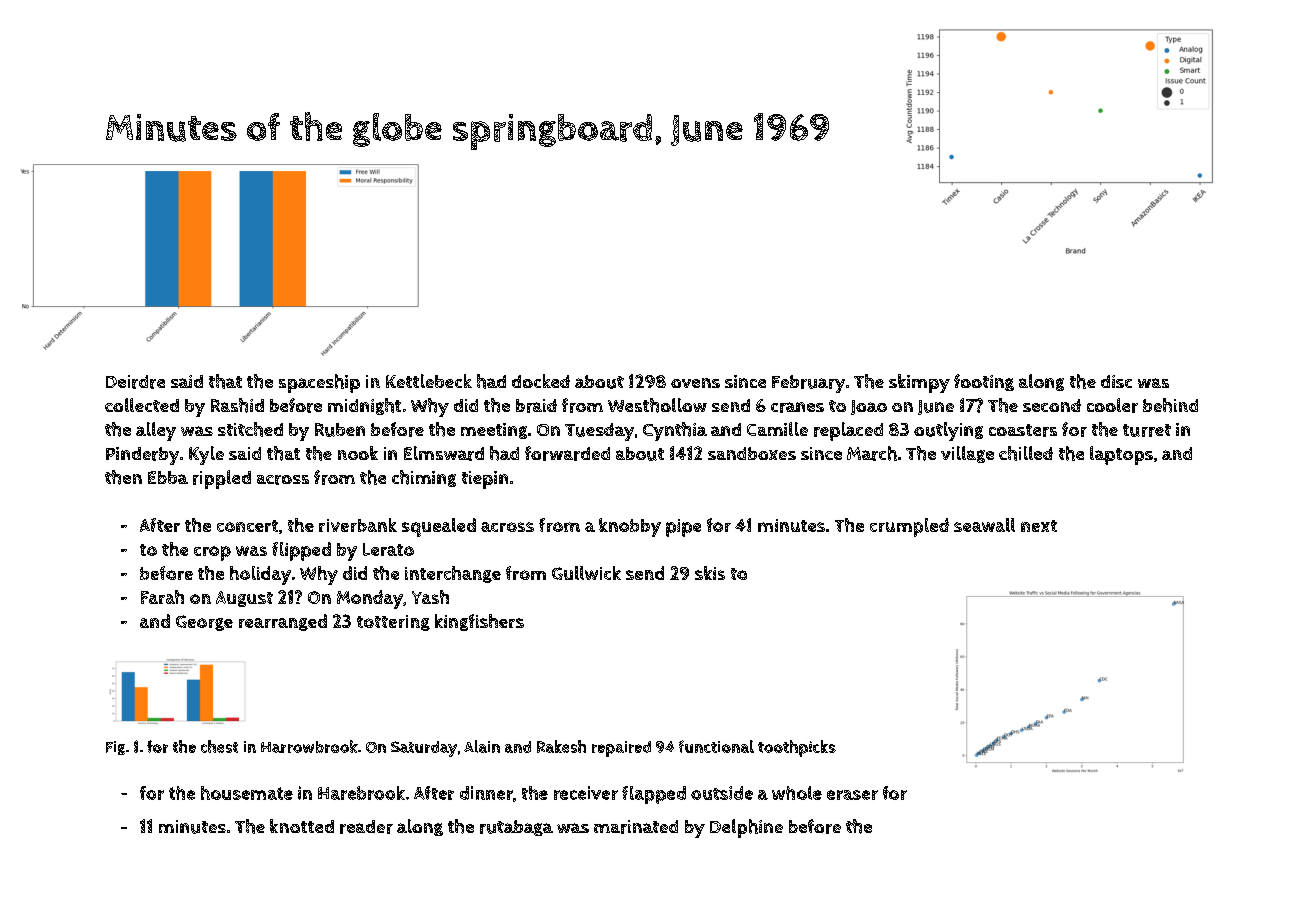  Describe the element at coordinates (204, 623) in the image. I see `George` at that location.
